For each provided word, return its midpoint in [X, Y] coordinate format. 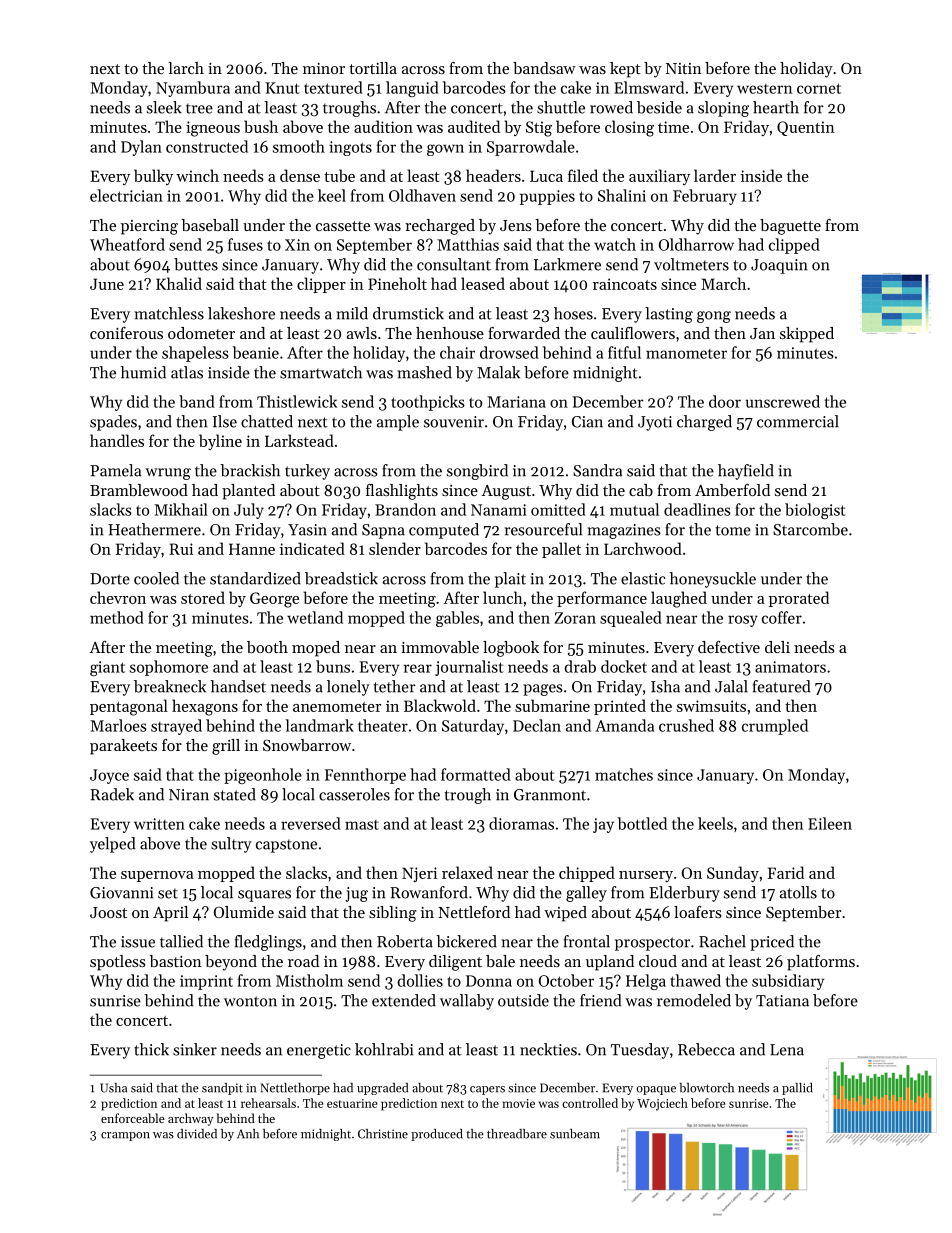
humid [143, 372]
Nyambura [193, 89]
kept [625, 70]
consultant [454, 264]
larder [715, 175]
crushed [686, 725]
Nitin [684, 68]
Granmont [550, 795]
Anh [248, 1134]
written [159, 824]
